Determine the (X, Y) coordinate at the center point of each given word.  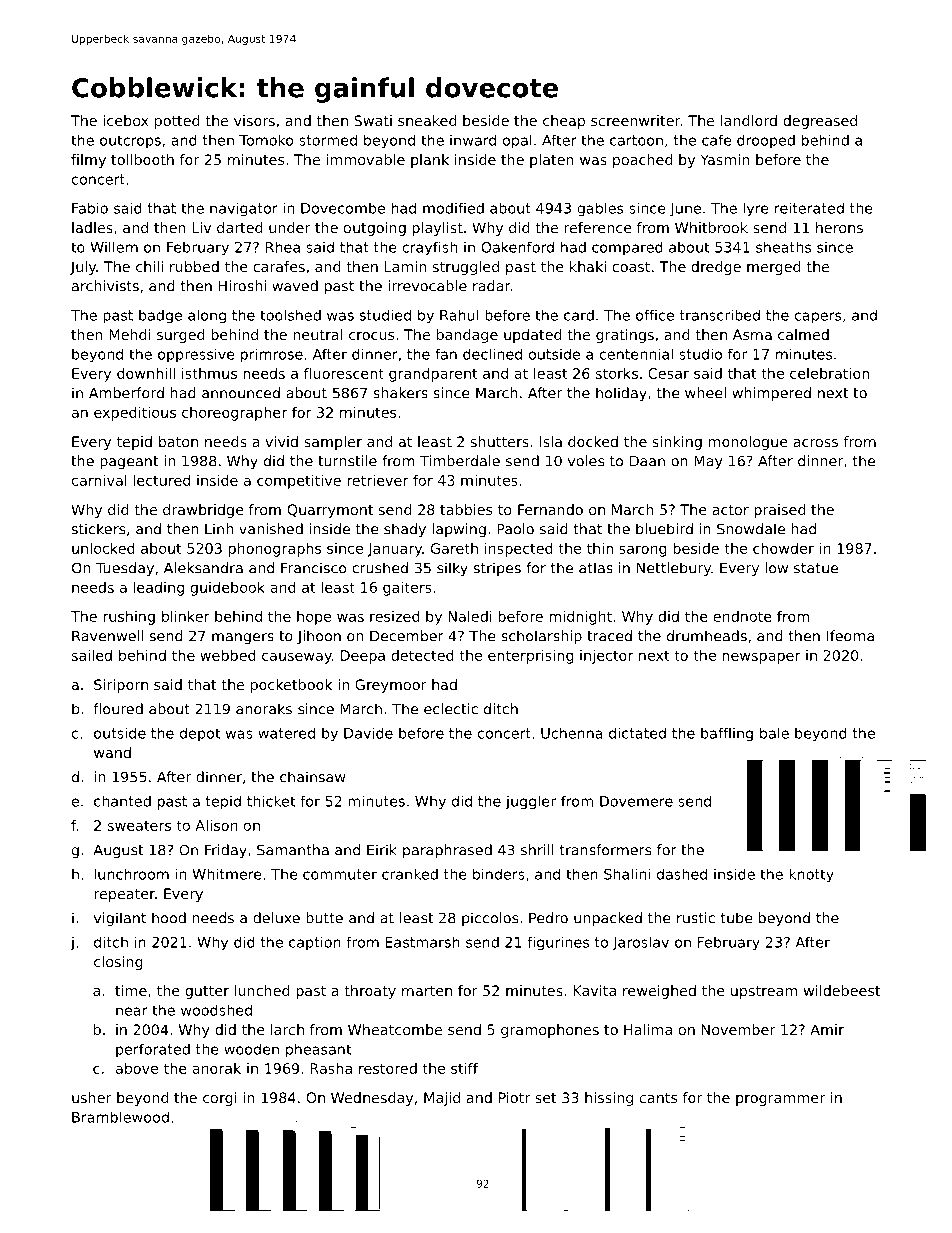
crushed (380, 568)
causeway (297, 658)
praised (780, 511)
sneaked (427, 120)
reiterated (809, 208)
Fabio (90, 208)
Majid (442, 1099)
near (132, 1011)
